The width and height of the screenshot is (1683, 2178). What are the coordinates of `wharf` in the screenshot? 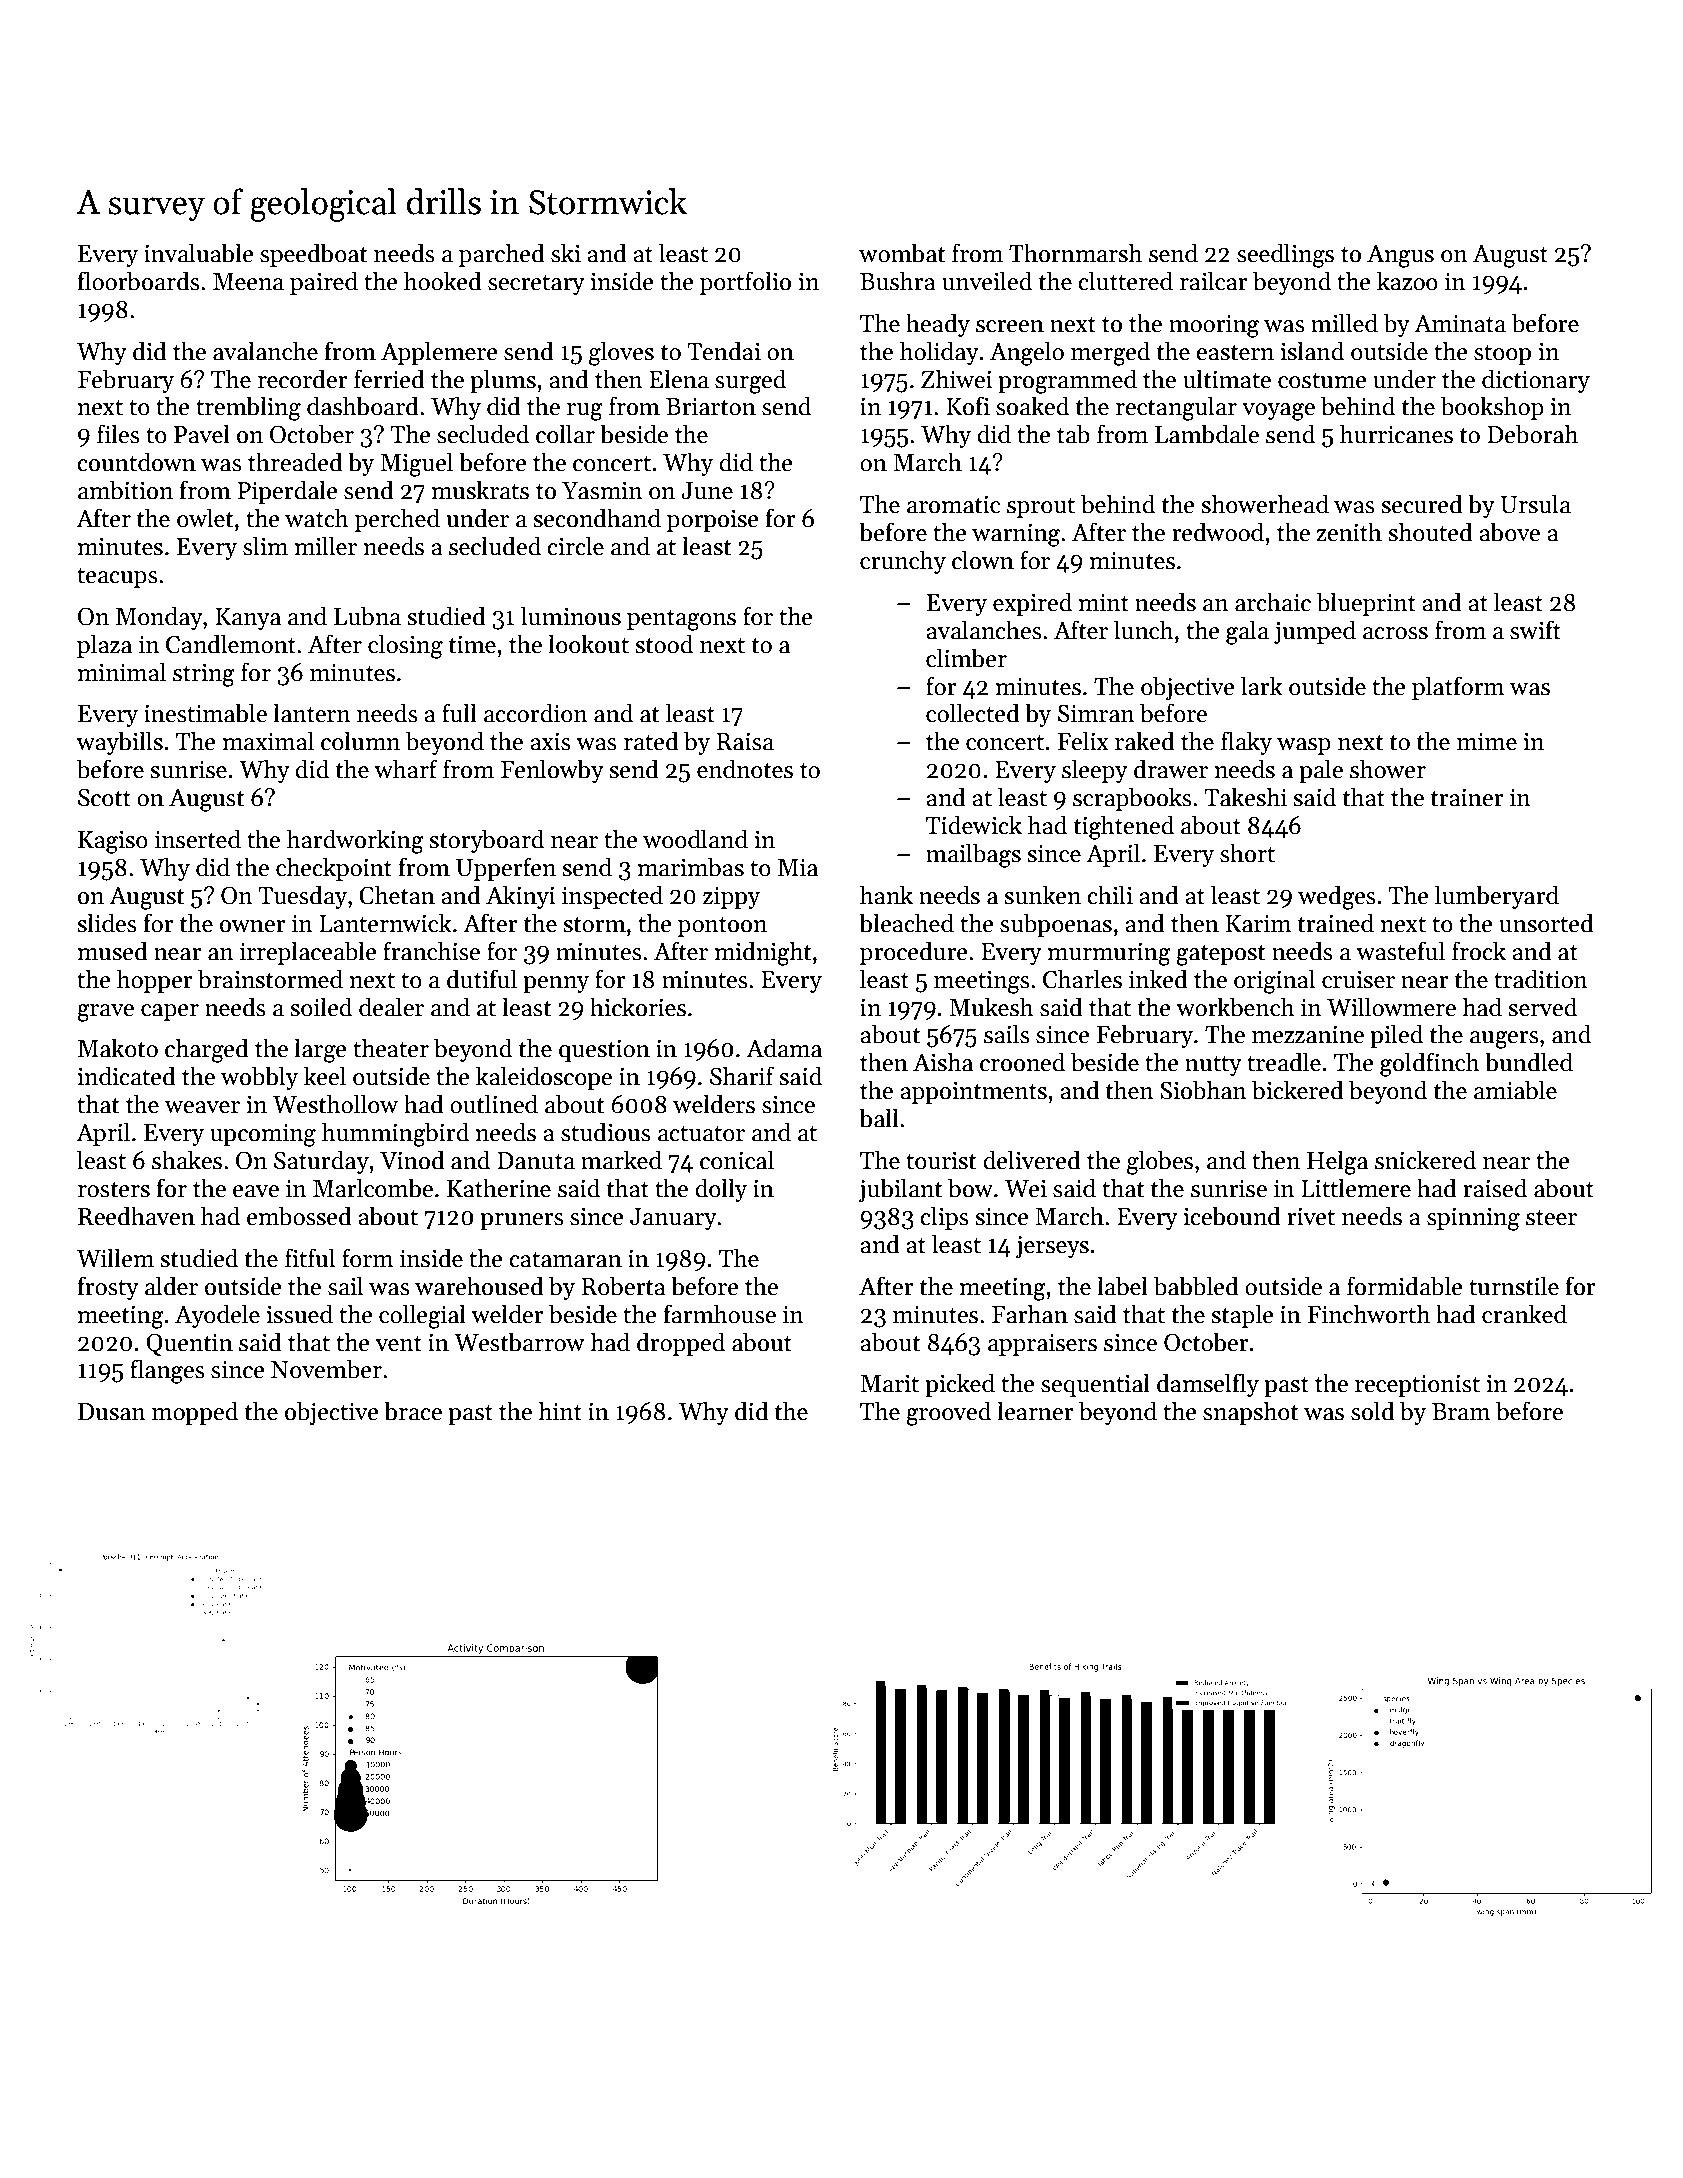 It's located at (406, 769).
